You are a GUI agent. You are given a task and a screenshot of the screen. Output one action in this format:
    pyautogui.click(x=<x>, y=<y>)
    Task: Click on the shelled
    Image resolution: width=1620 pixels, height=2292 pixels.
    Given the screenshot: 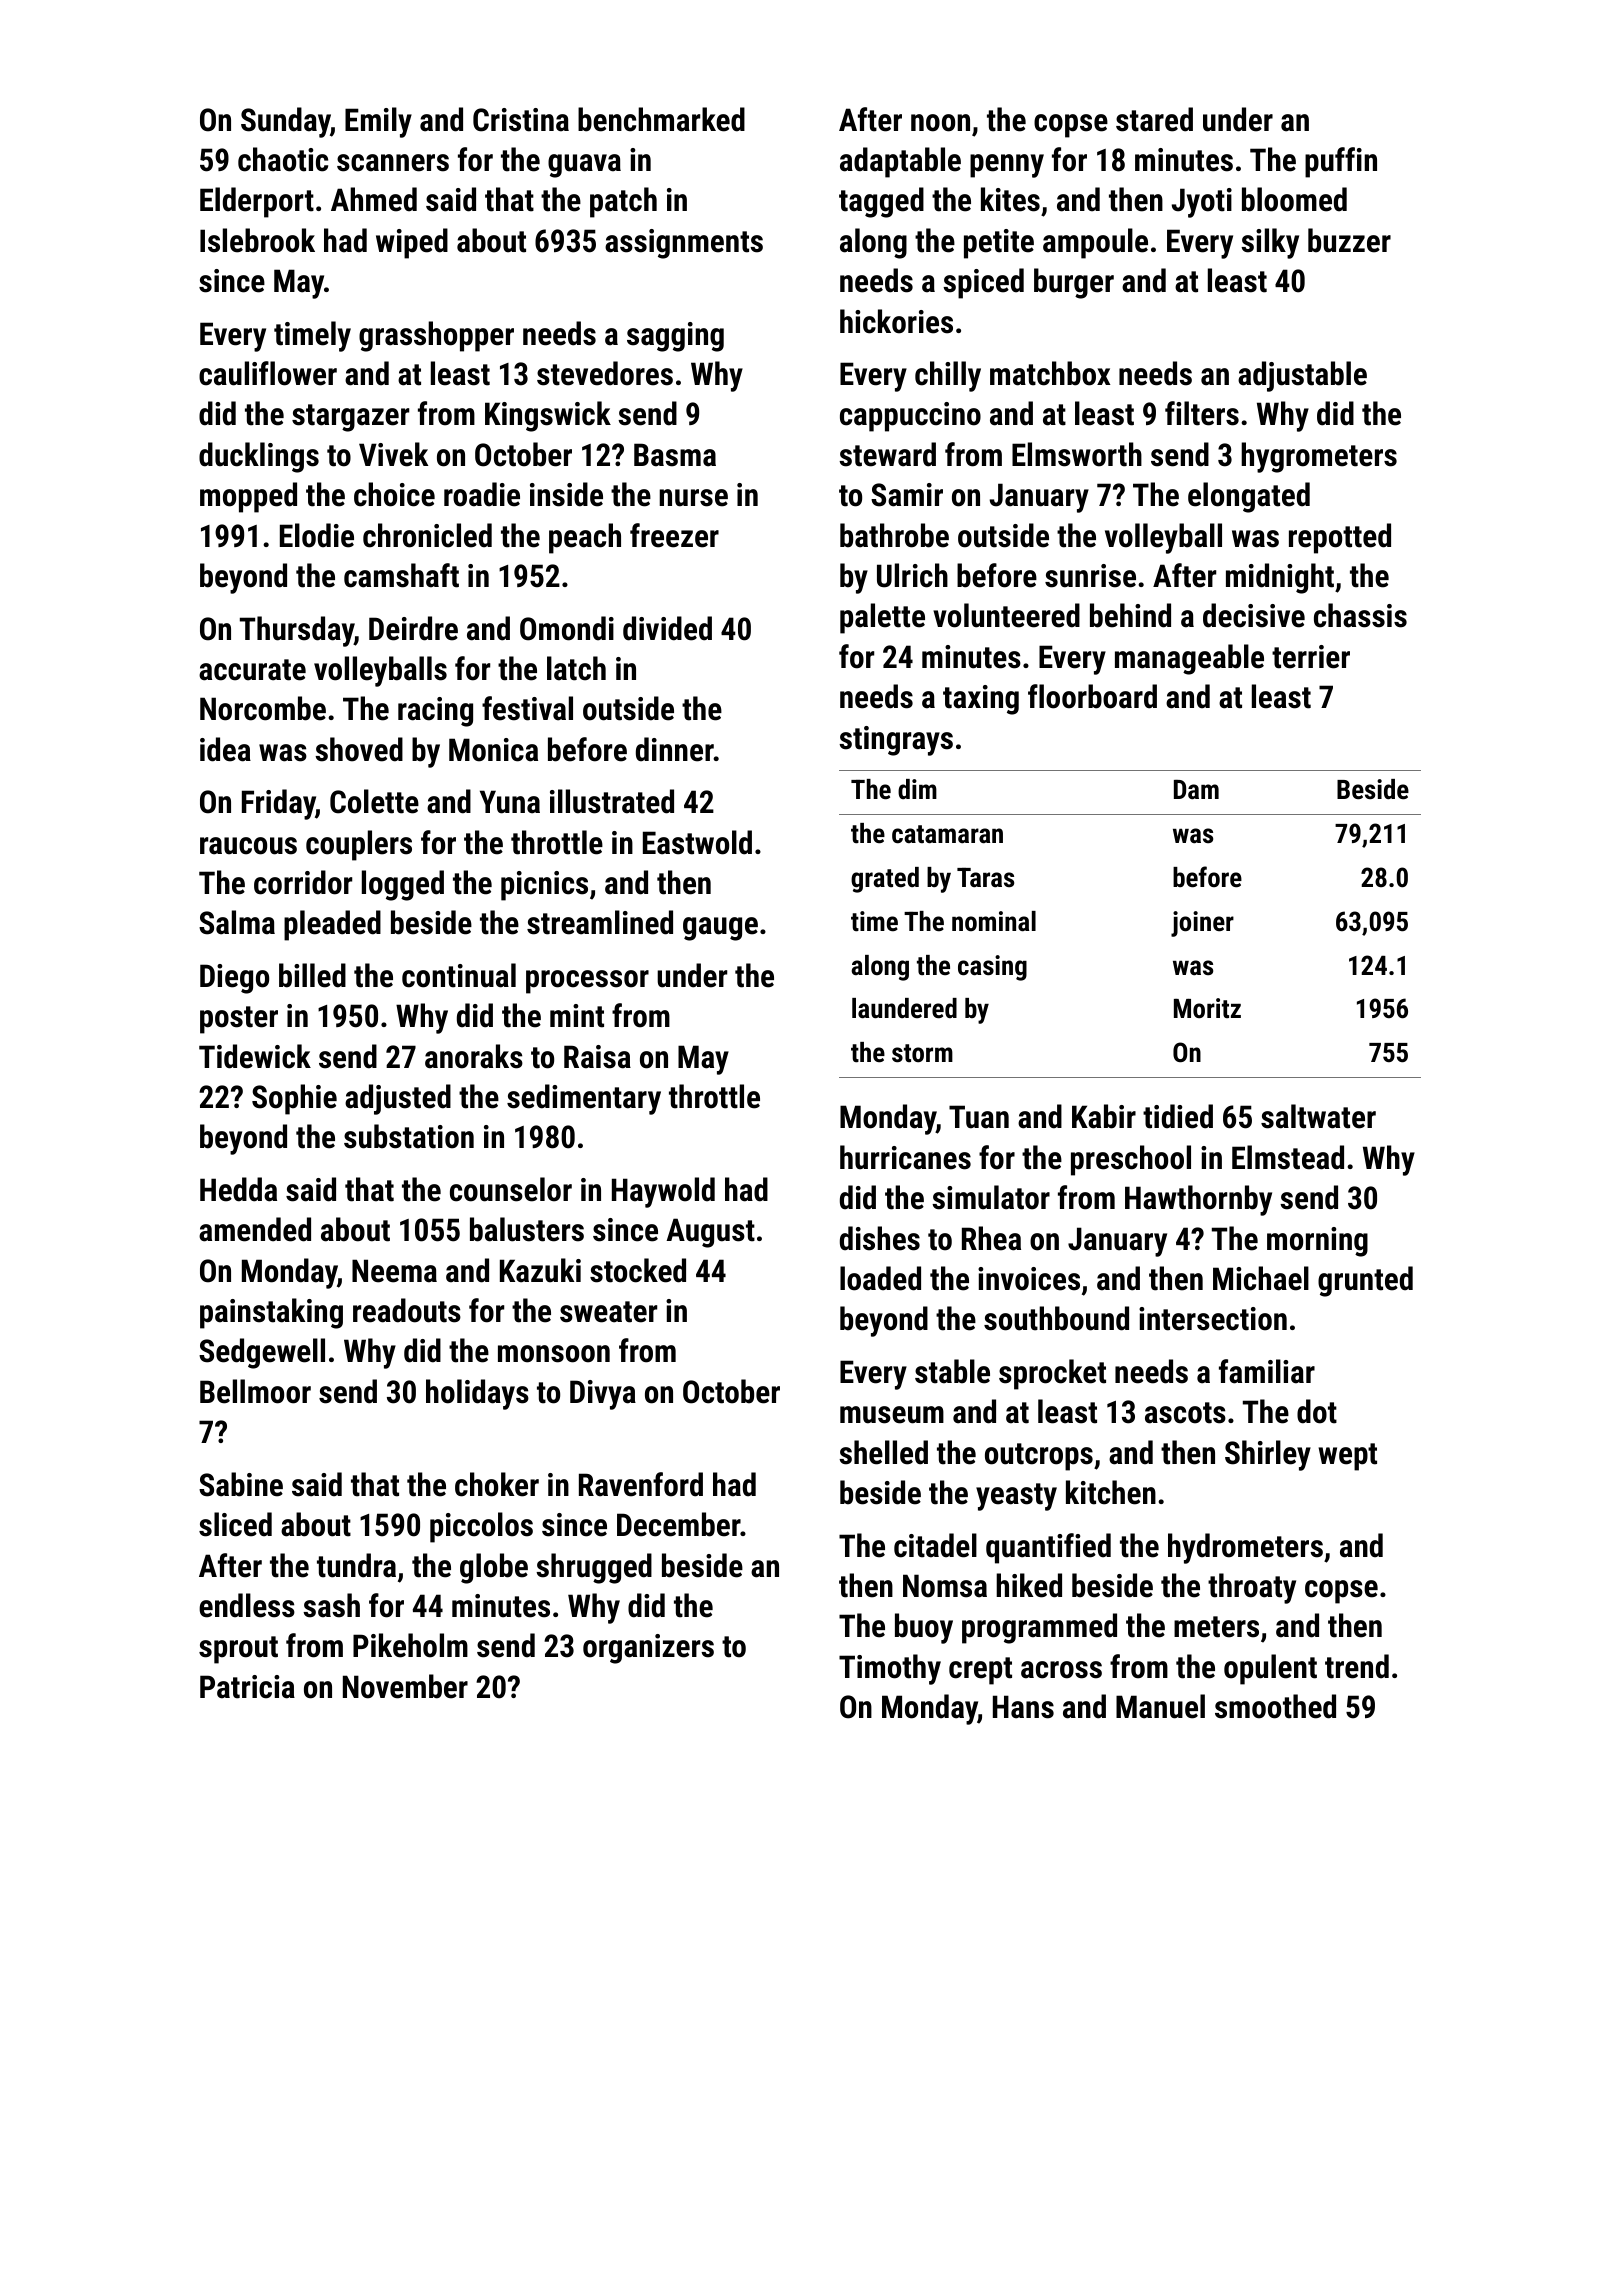 What is the action you would take?
    pyautogui.click(x=883, y=1452)
